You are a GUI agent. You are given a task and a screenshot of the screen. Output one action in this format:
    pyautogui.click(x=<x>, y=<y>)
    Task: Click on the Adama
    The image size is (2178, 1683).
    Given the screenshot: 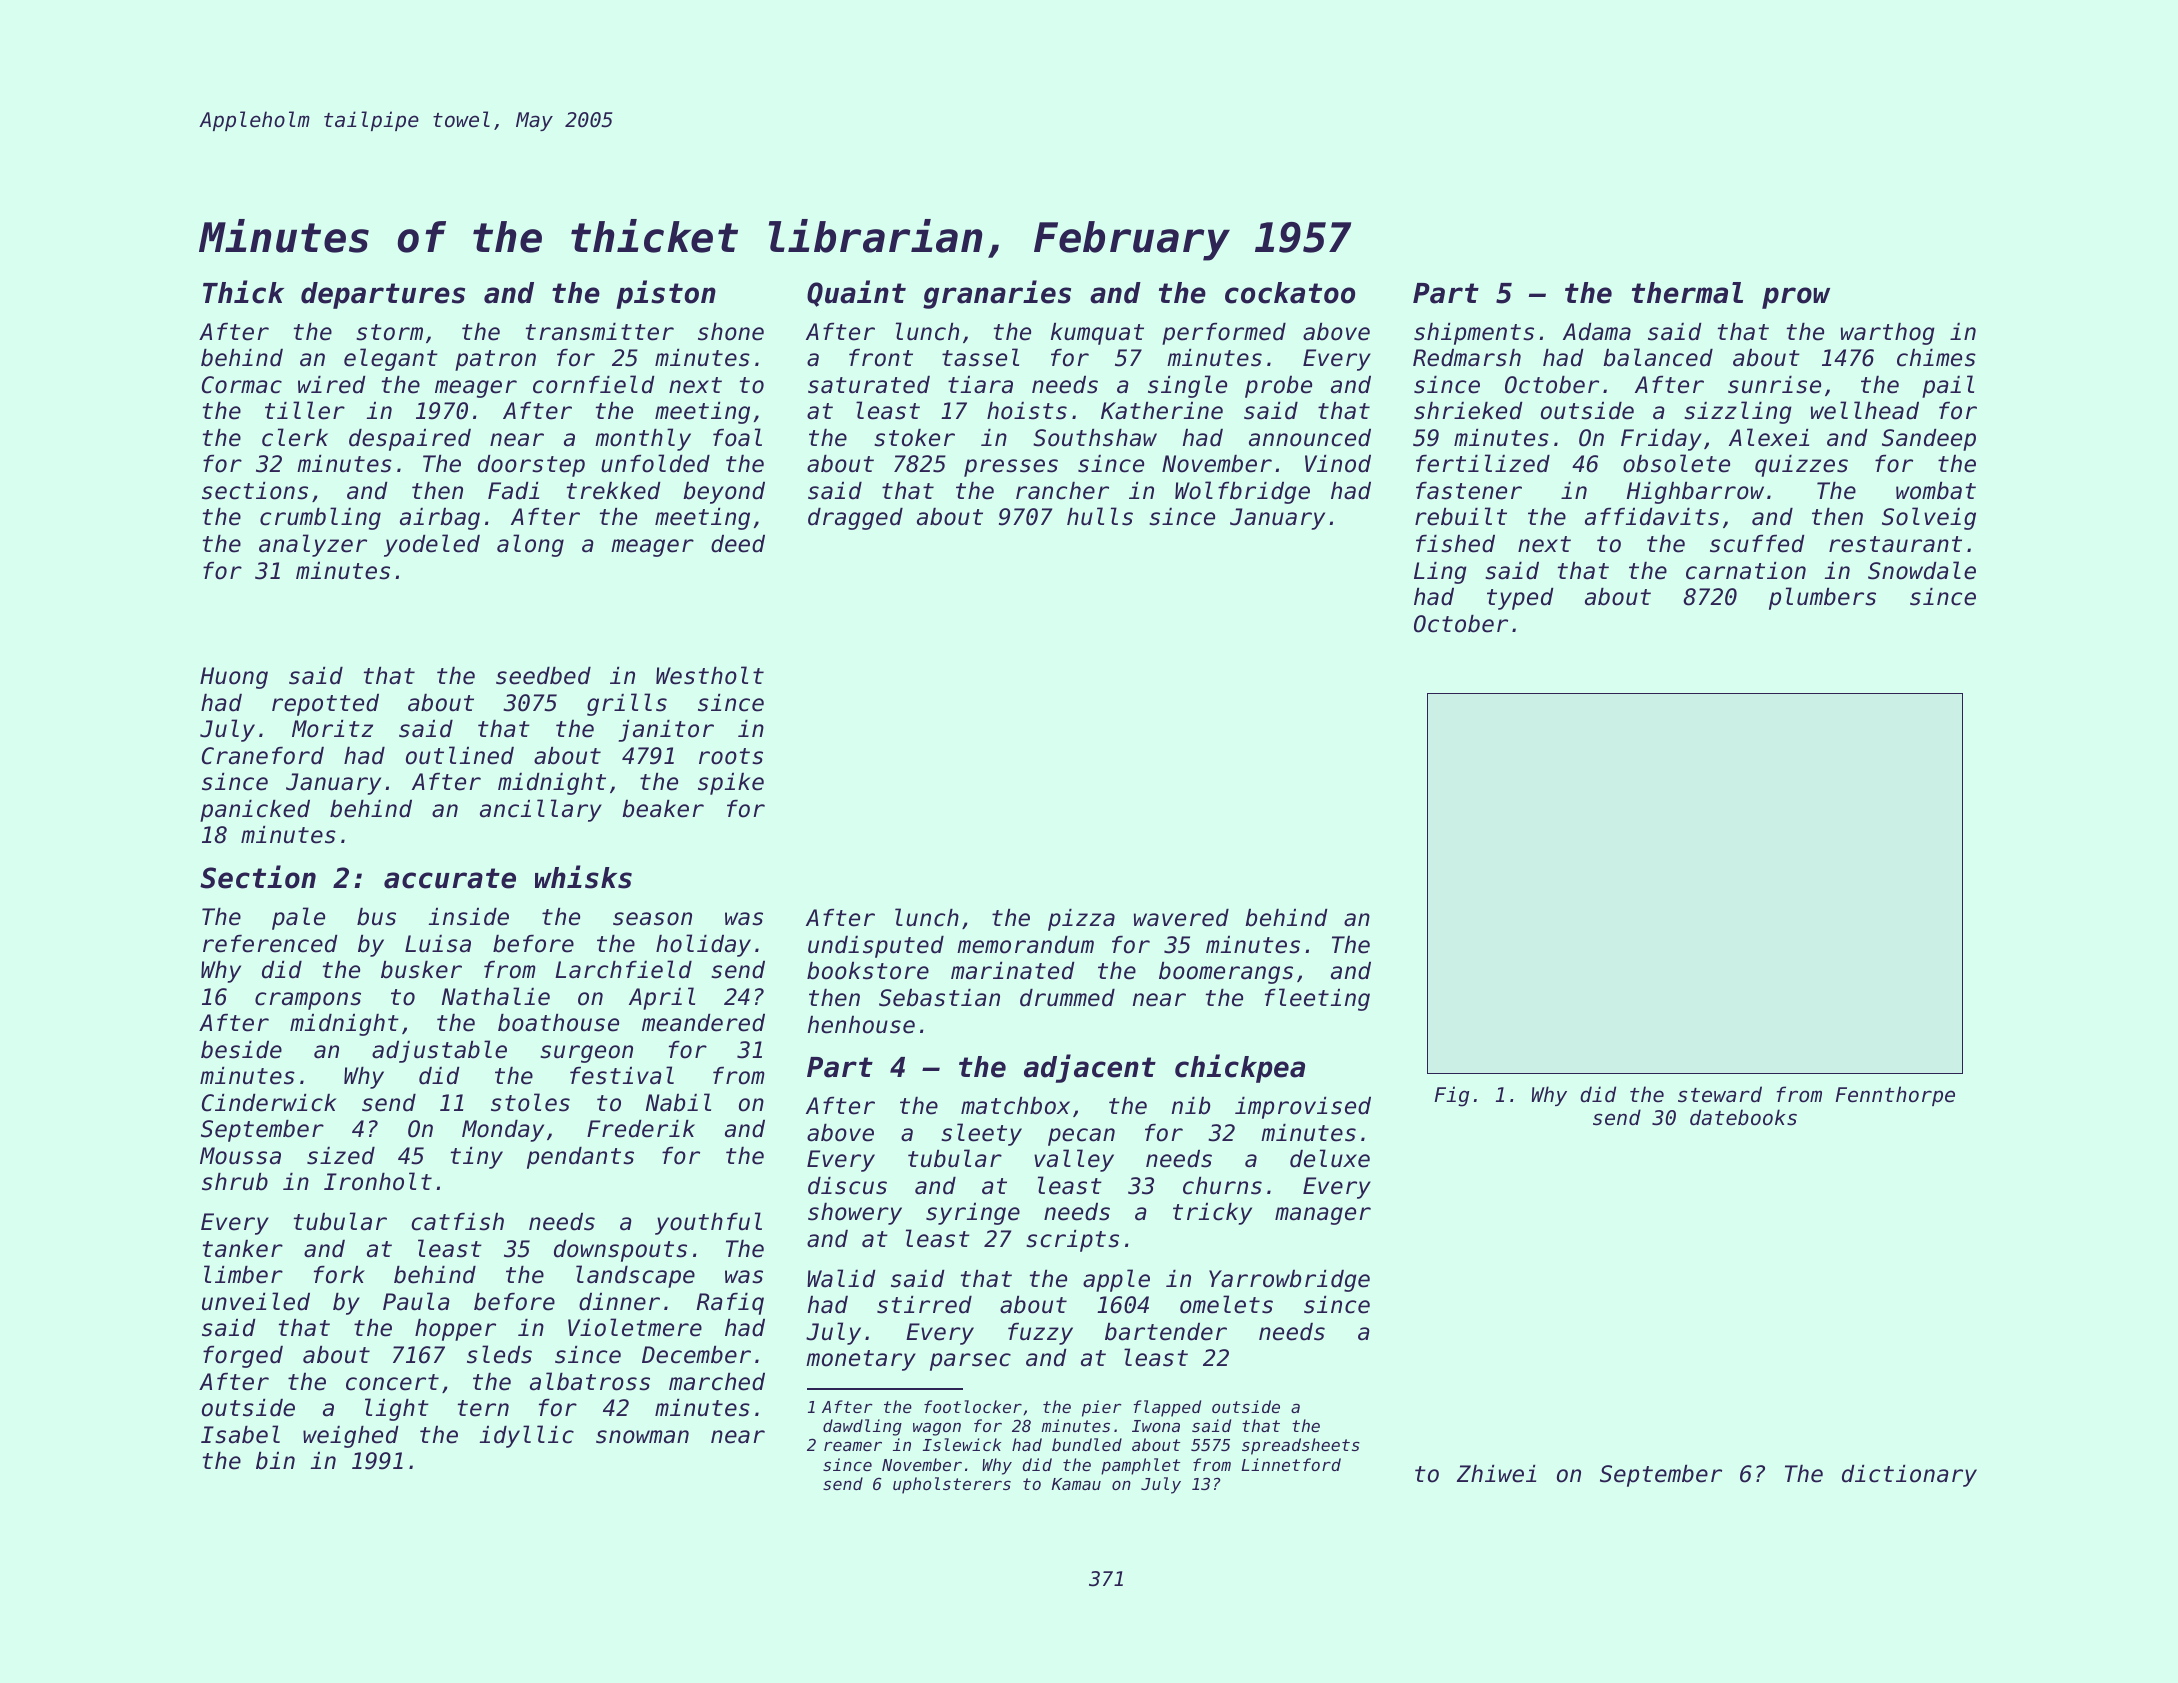 What is the action you would take?
    pyautogui.click(x=1597, y=332)
